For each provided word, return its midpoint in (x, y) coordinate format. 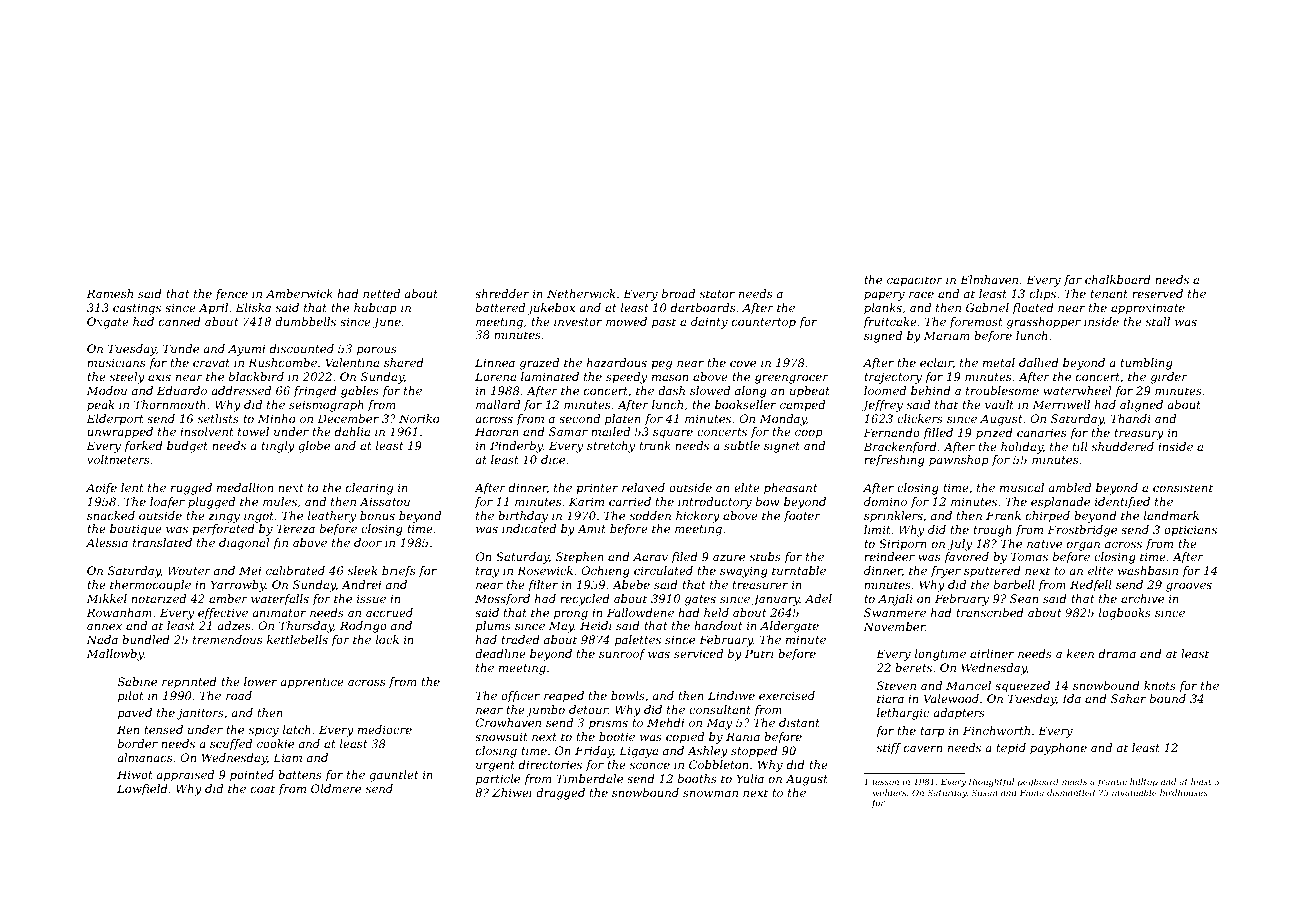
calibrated (295, 570)
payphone (1058, 749)
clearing (369, 489)
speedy (626, 378)
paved (135, 714)
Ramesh (110, 293)
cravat (211, 363)
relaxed (643, 487)
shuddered (1123, 446)
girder (1169, 378)
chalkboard (1118, 279)
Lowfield (142, 790)
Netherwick (581, 293)
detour (588, 709)
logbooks (1125, 614)
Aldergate (789, 627)
